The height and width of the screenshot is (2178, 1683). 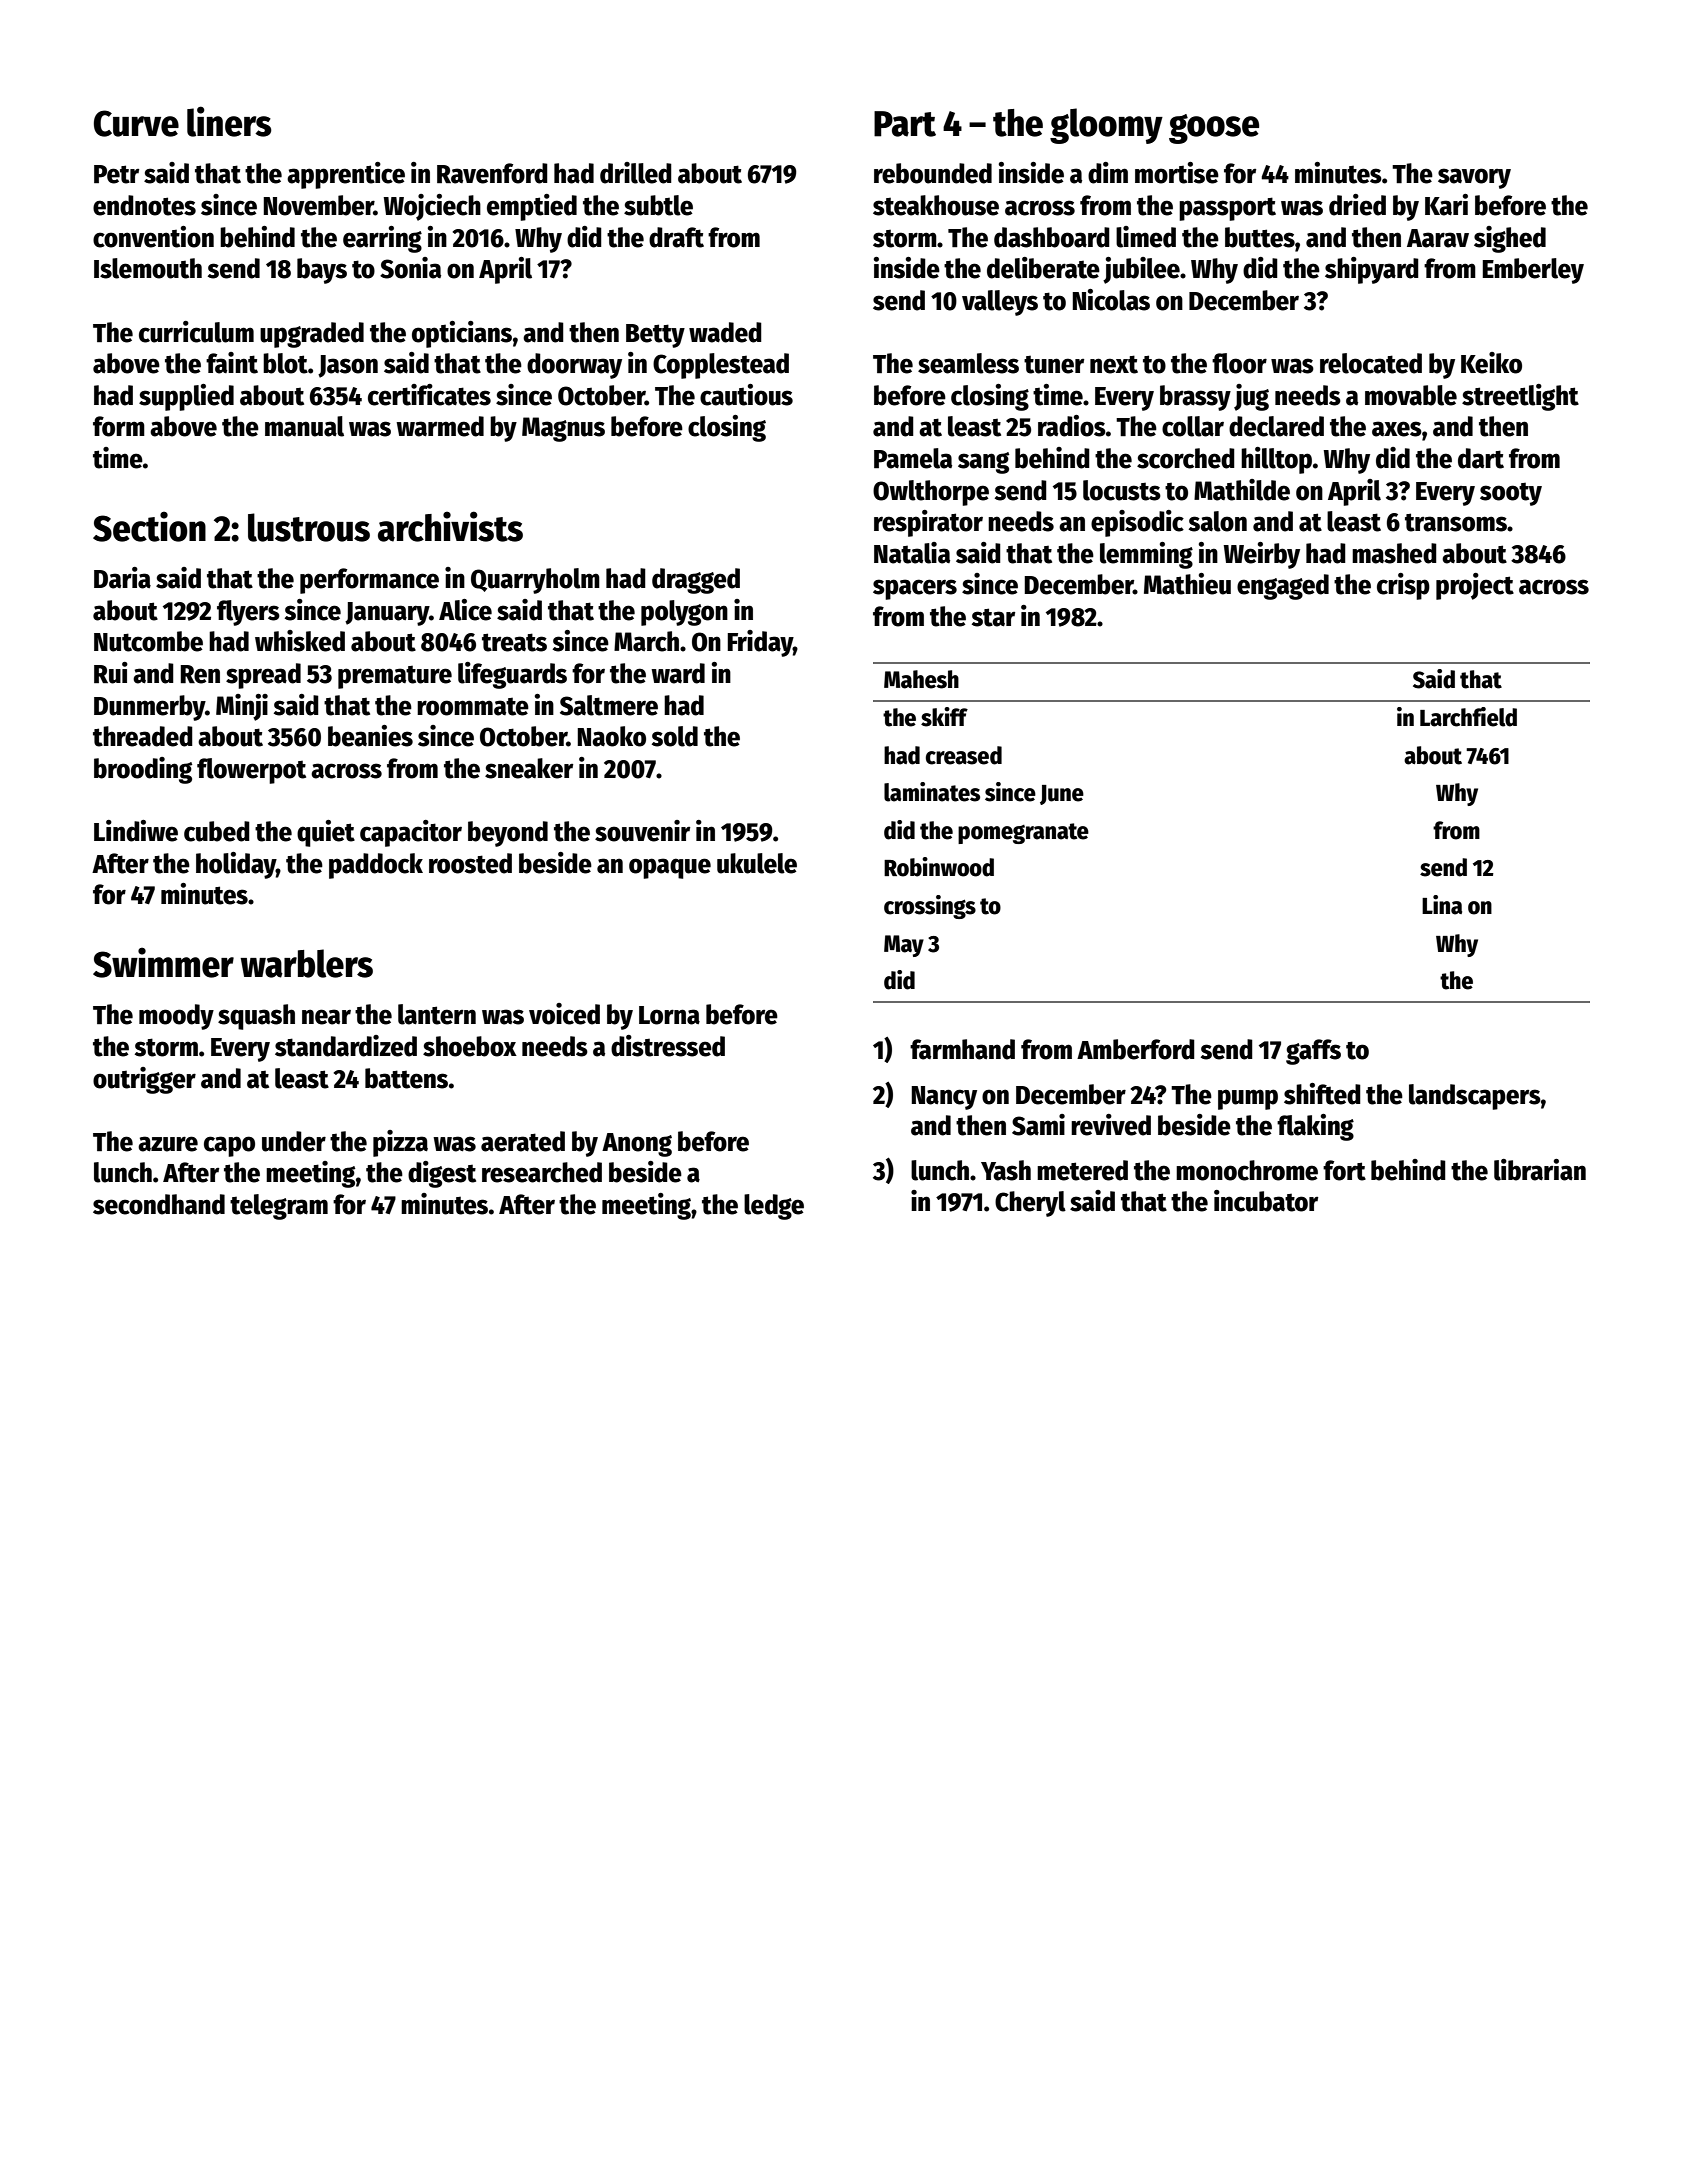 I want to click on opticians, so click(x=462, y=334).
